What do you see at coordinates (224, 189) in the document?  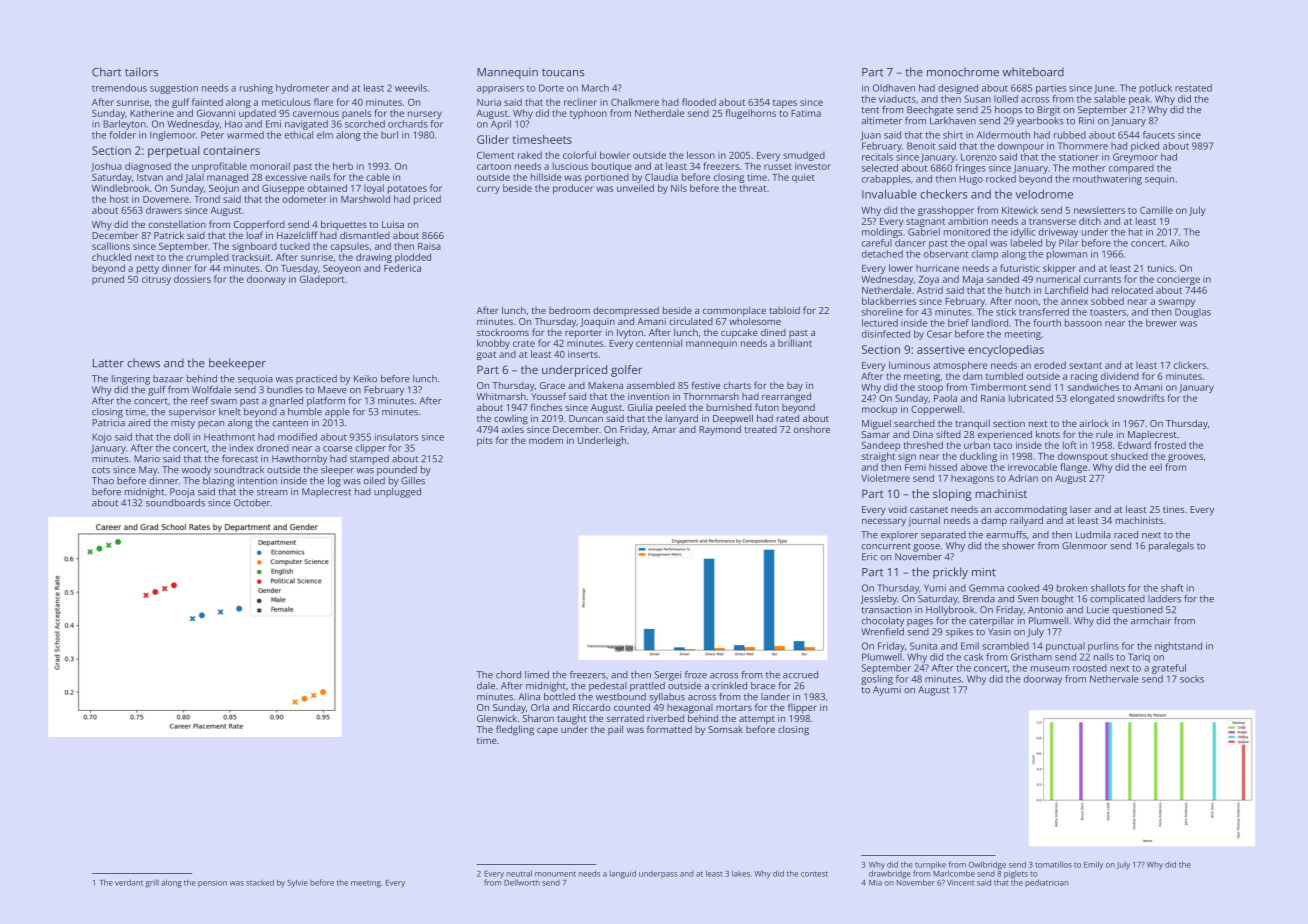 I see `Seojun` at bounding box center [224, 189].
